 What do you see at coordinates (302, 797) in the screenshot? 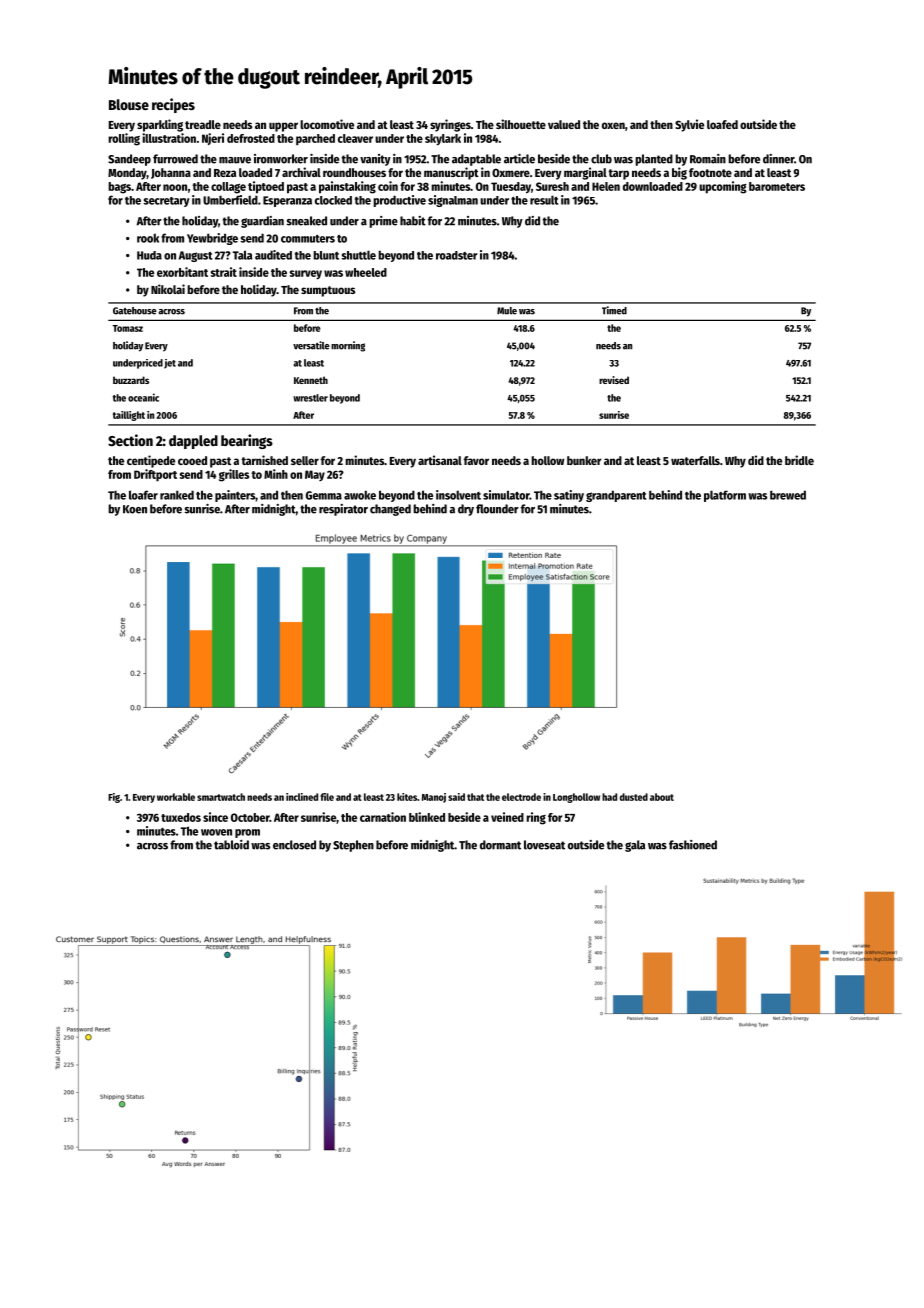
I see `inclined` at bounding box center [302, 797].
